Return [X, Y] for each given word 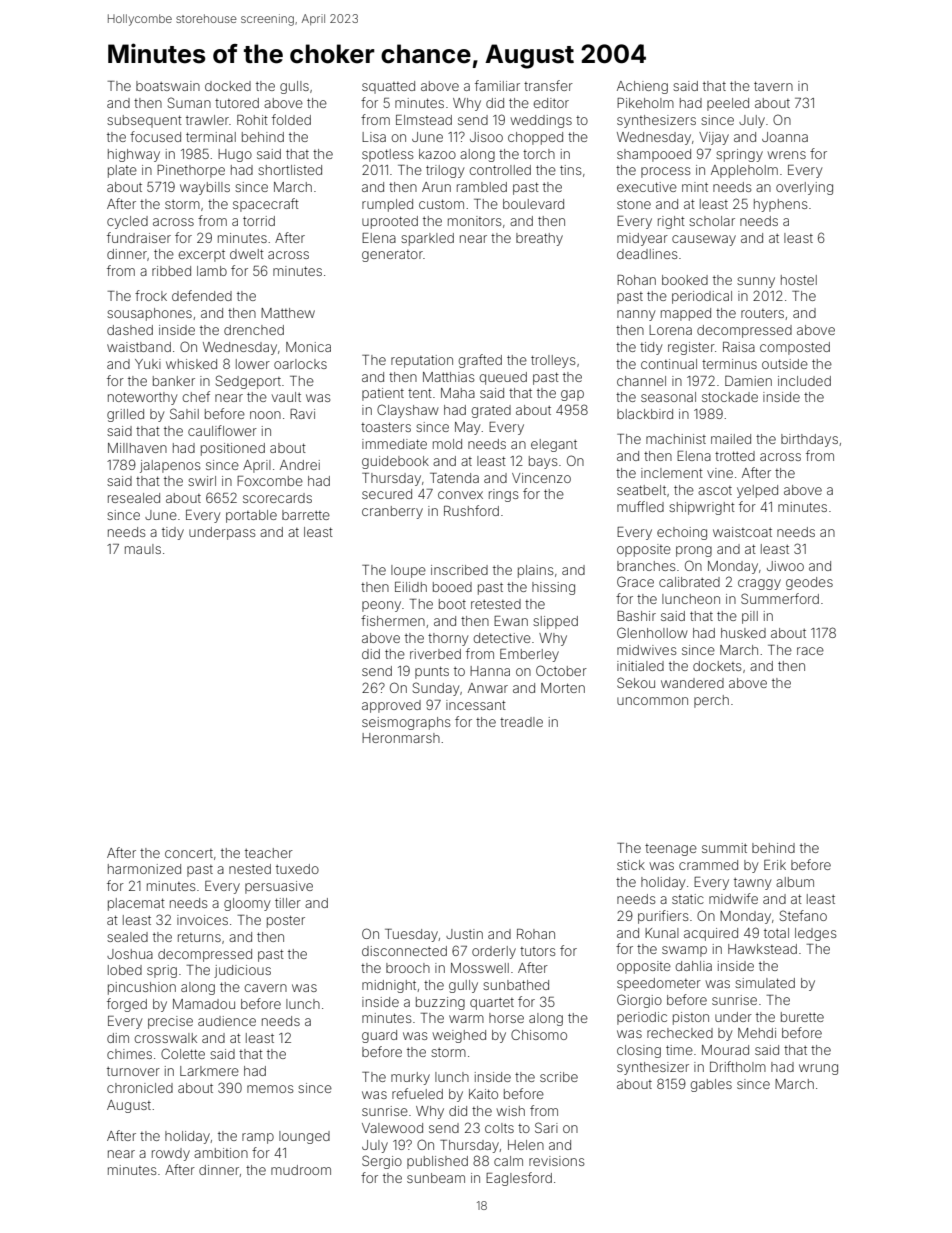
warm [466, 1019]
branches [646, 566]
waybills [205, 188]
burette [802, 1017]
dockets [717, 666]
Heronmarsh [401, 738]
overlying [804, 188]
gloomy [247, 904]
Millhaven [137, 448]
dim [118, 1038]
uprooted [390, 222]
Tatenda [454, 478]
